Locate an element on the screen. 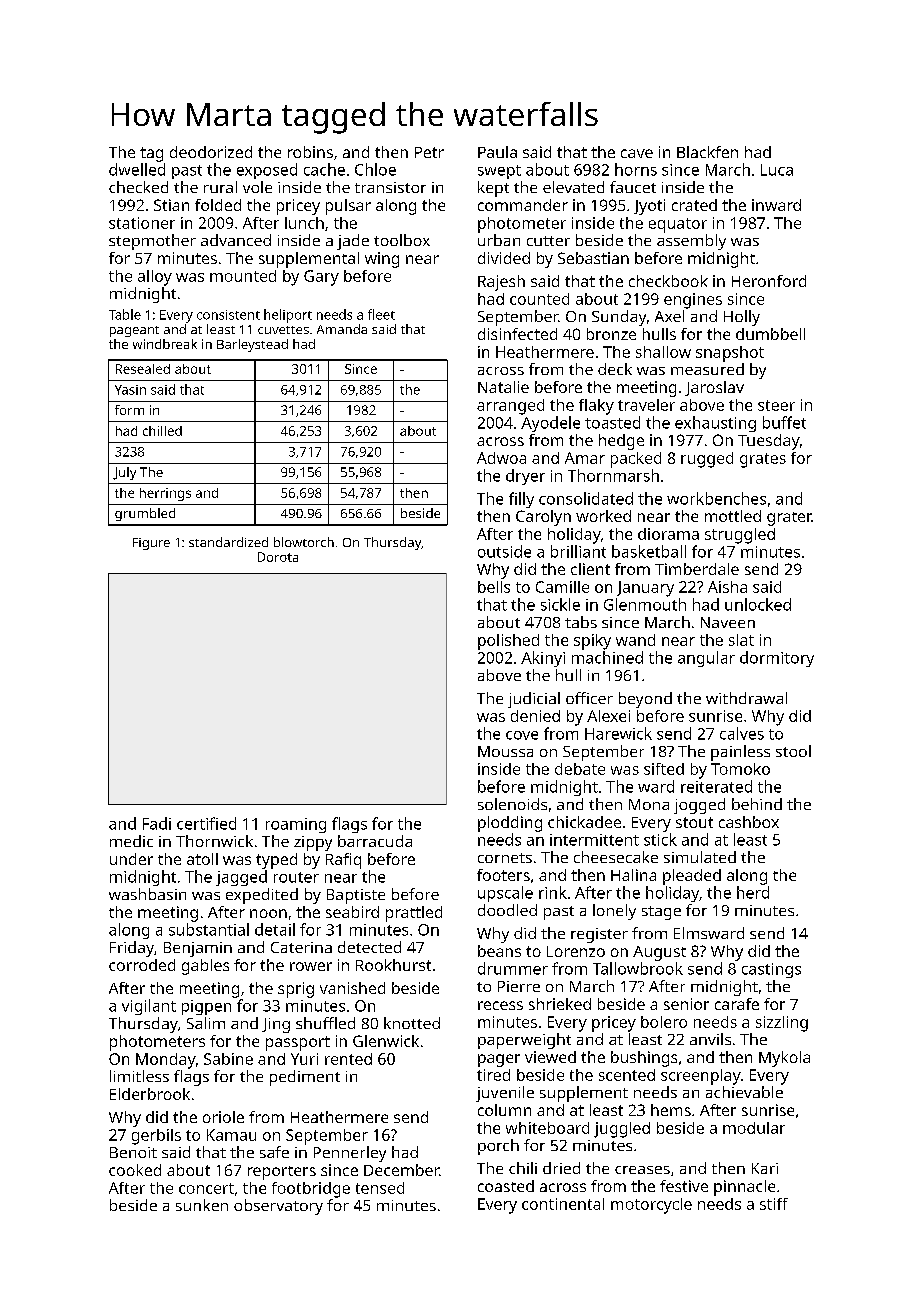  Luca is located at coordinates (777, 170).
